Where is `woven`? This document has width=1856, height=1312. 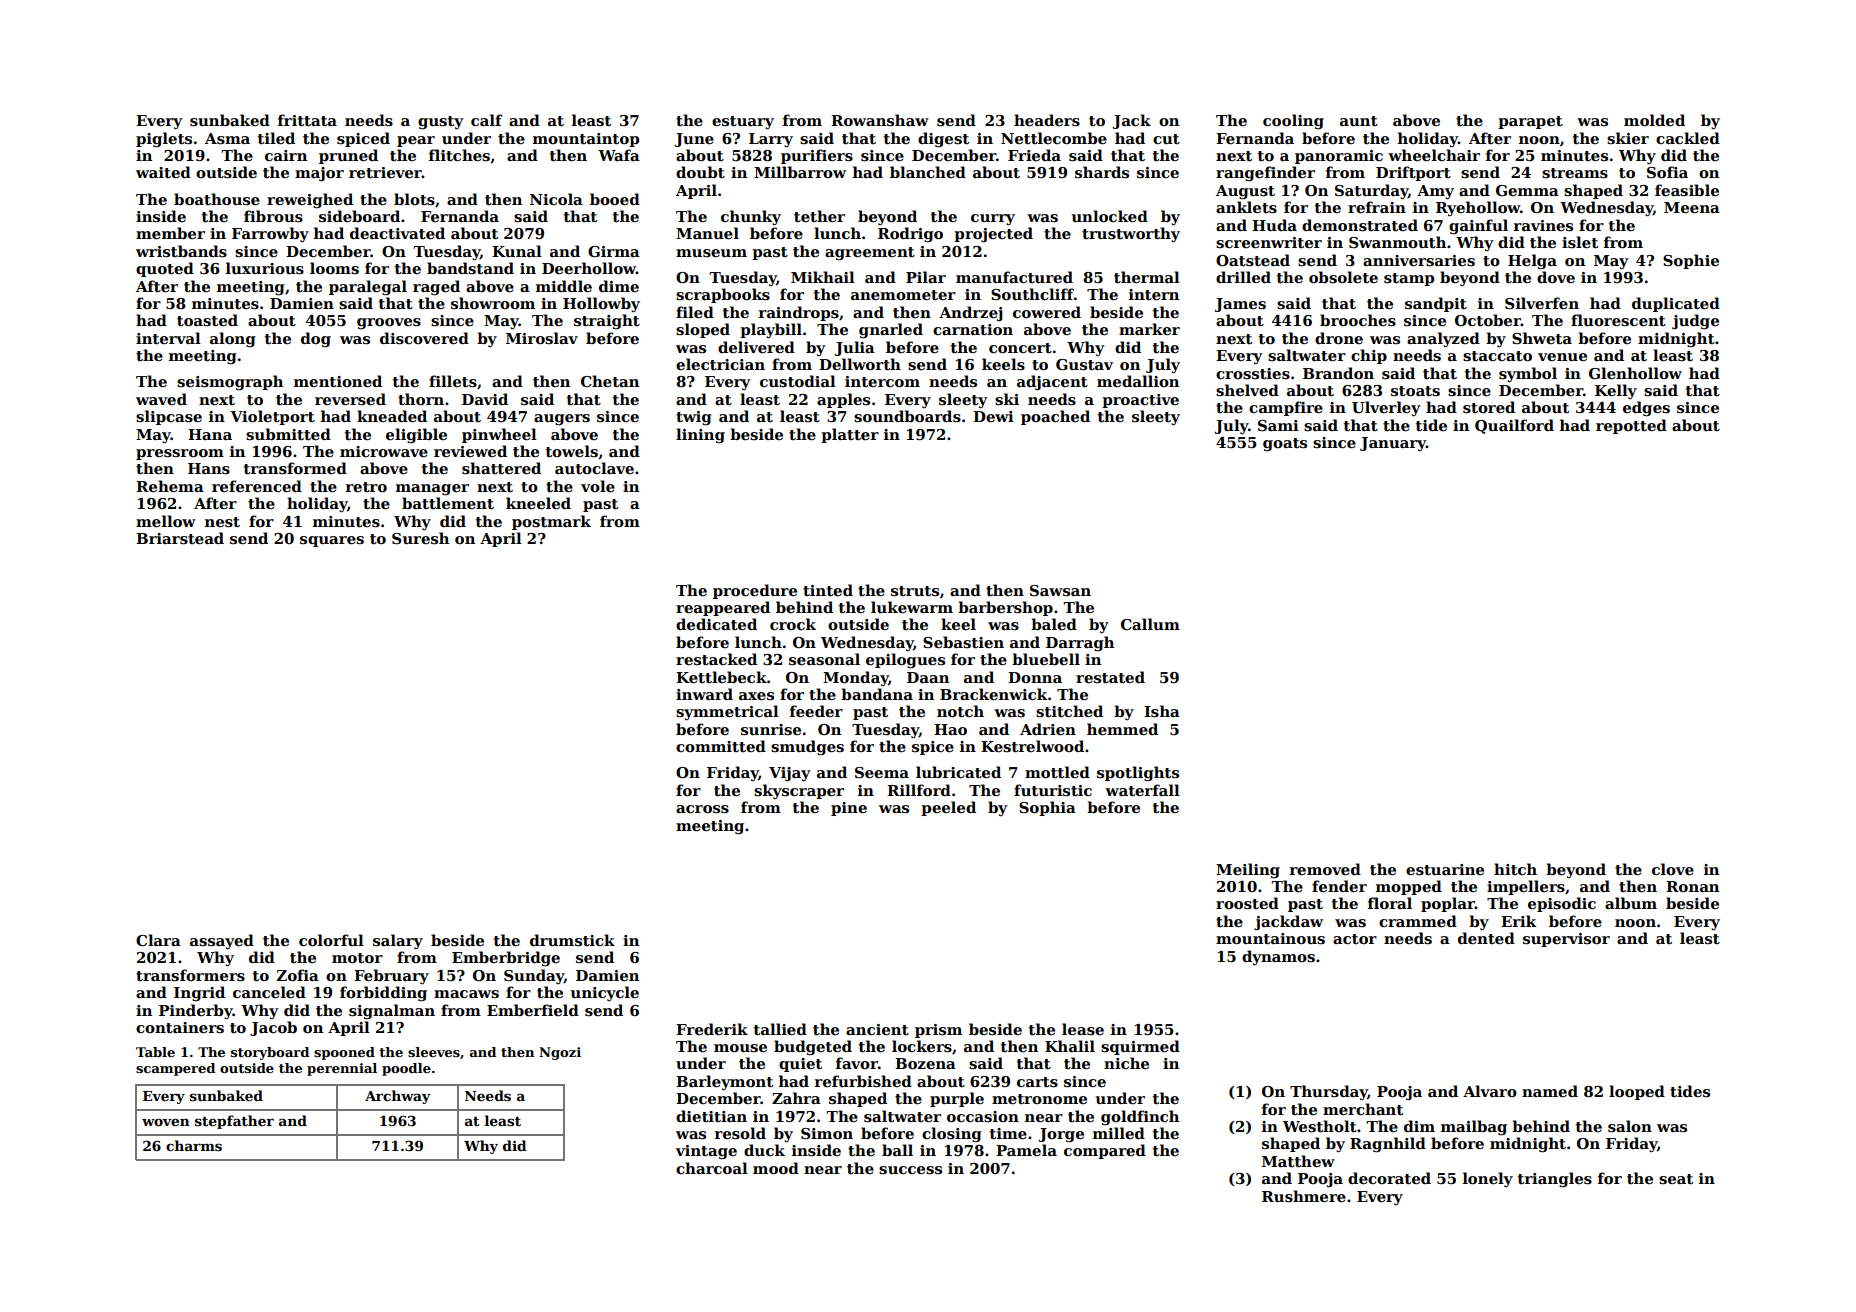
woven is located at coordinates (166, 1122).
